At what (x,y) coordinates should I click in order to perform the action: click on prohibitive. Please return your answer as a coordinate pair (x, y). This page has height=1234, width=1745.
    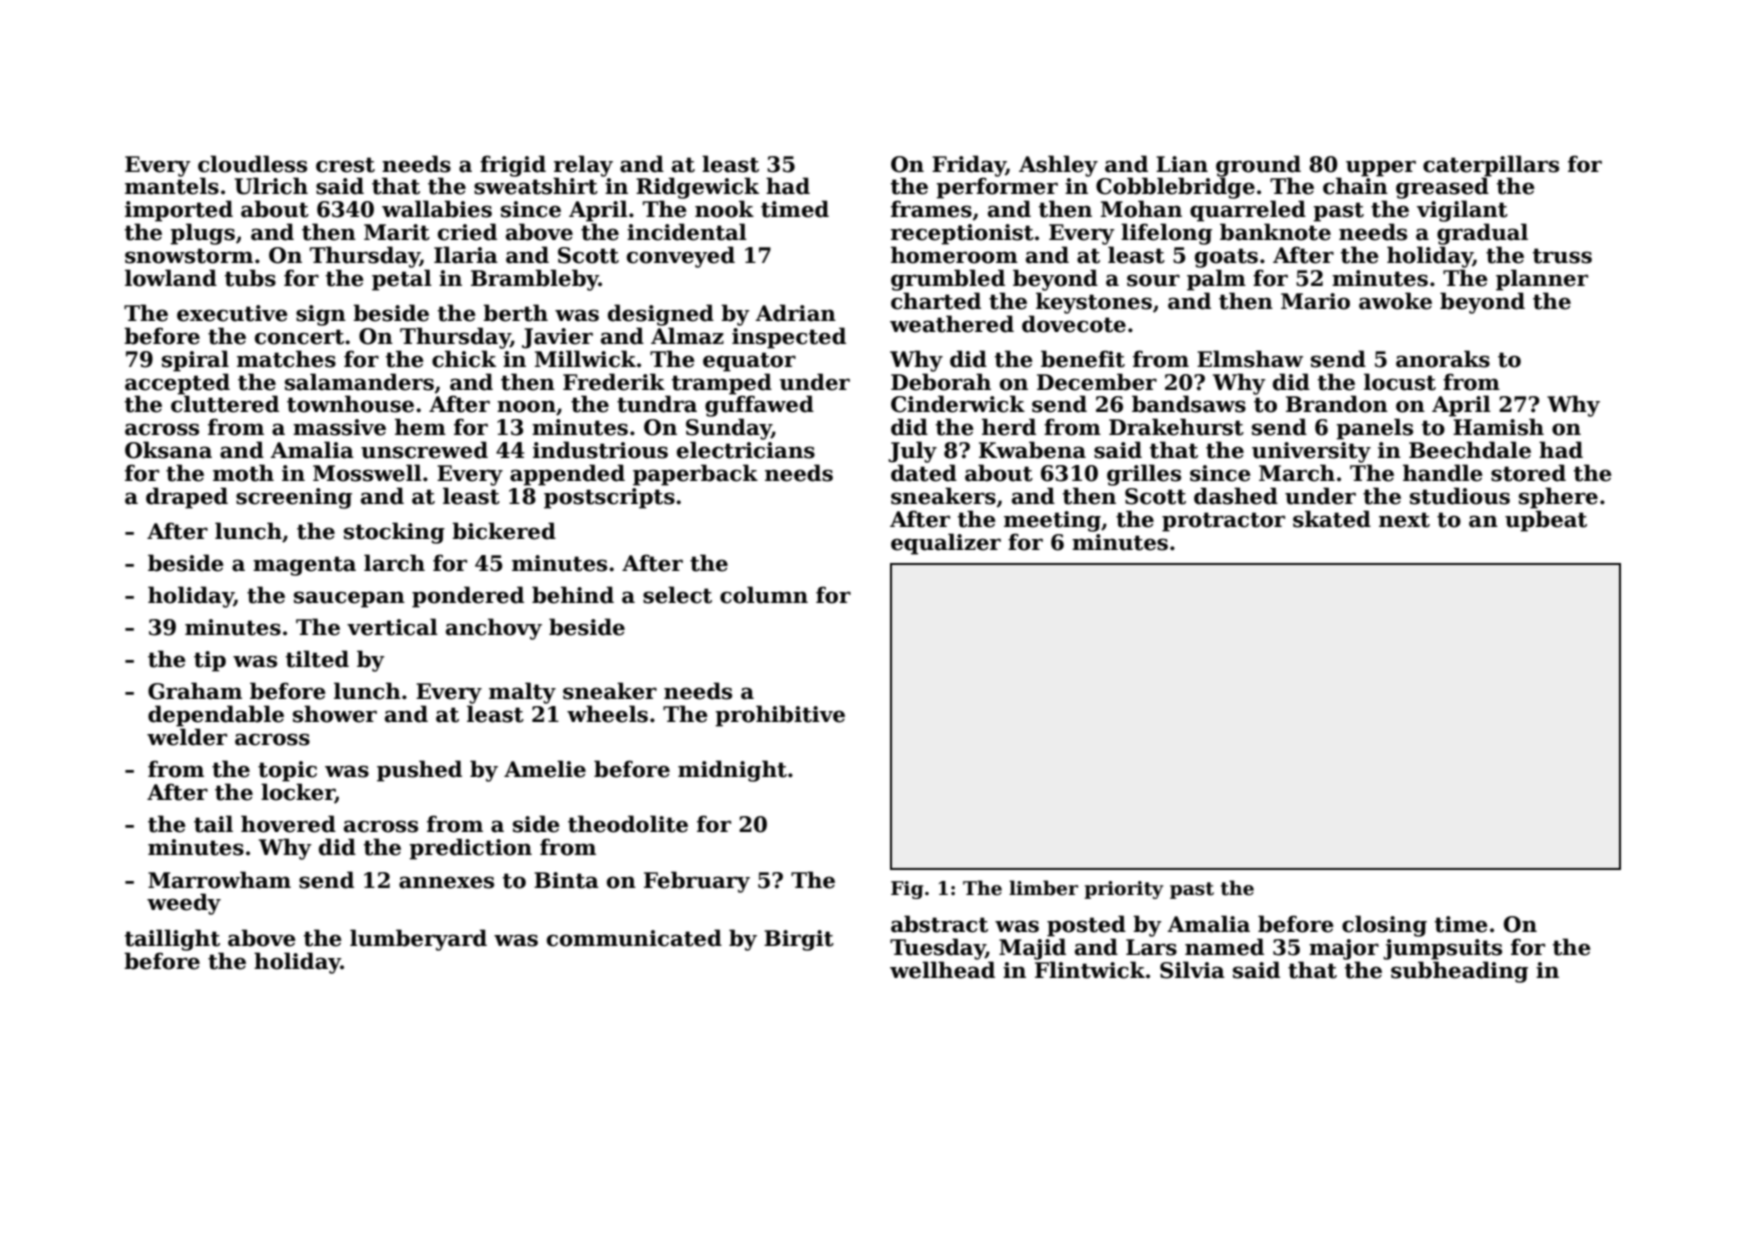
    Looking at the image, I should click on (780, 716).
